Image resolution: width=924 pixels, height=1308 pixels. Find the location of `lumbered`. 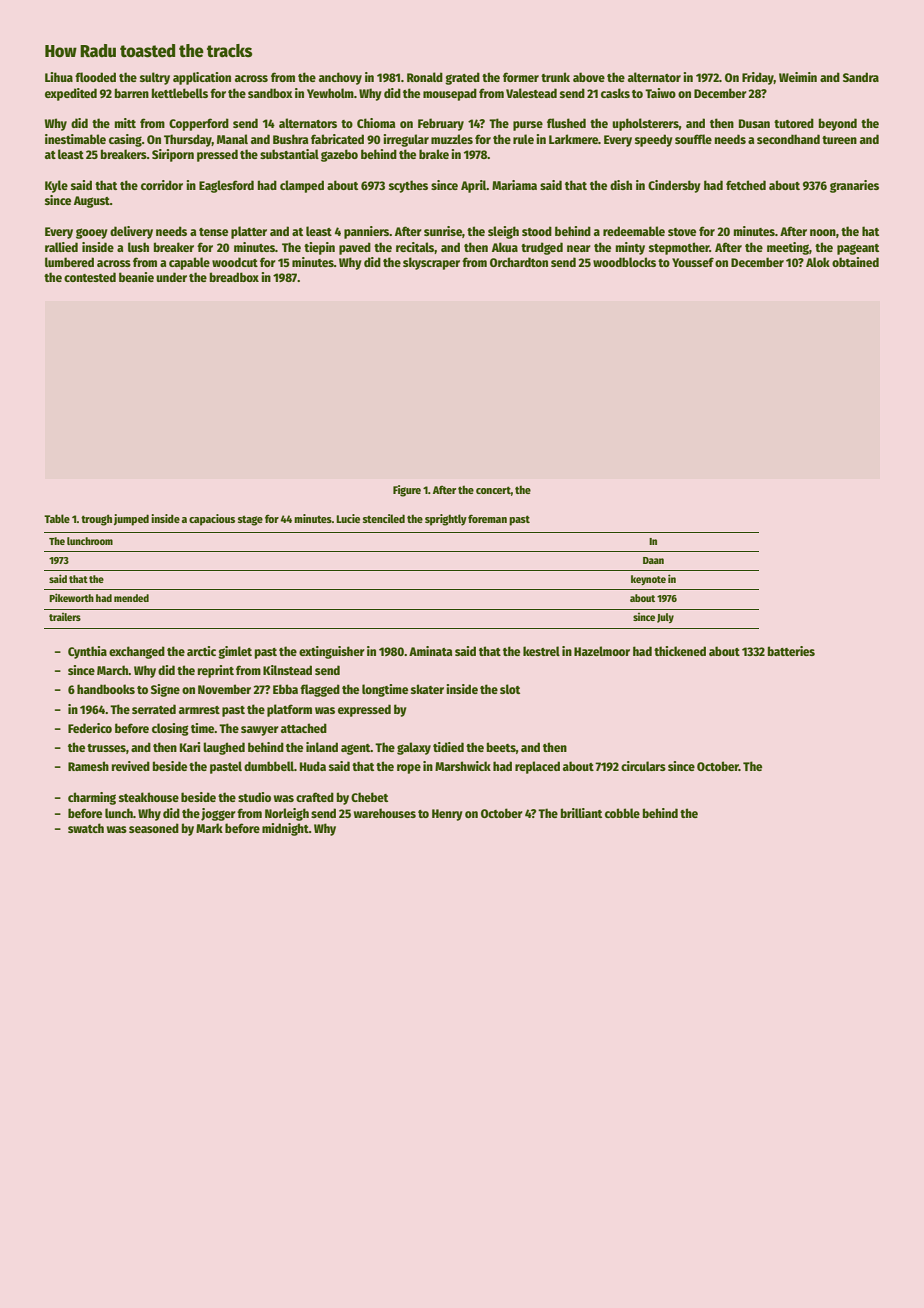

lumbered is located at coordinates (69, 262).
